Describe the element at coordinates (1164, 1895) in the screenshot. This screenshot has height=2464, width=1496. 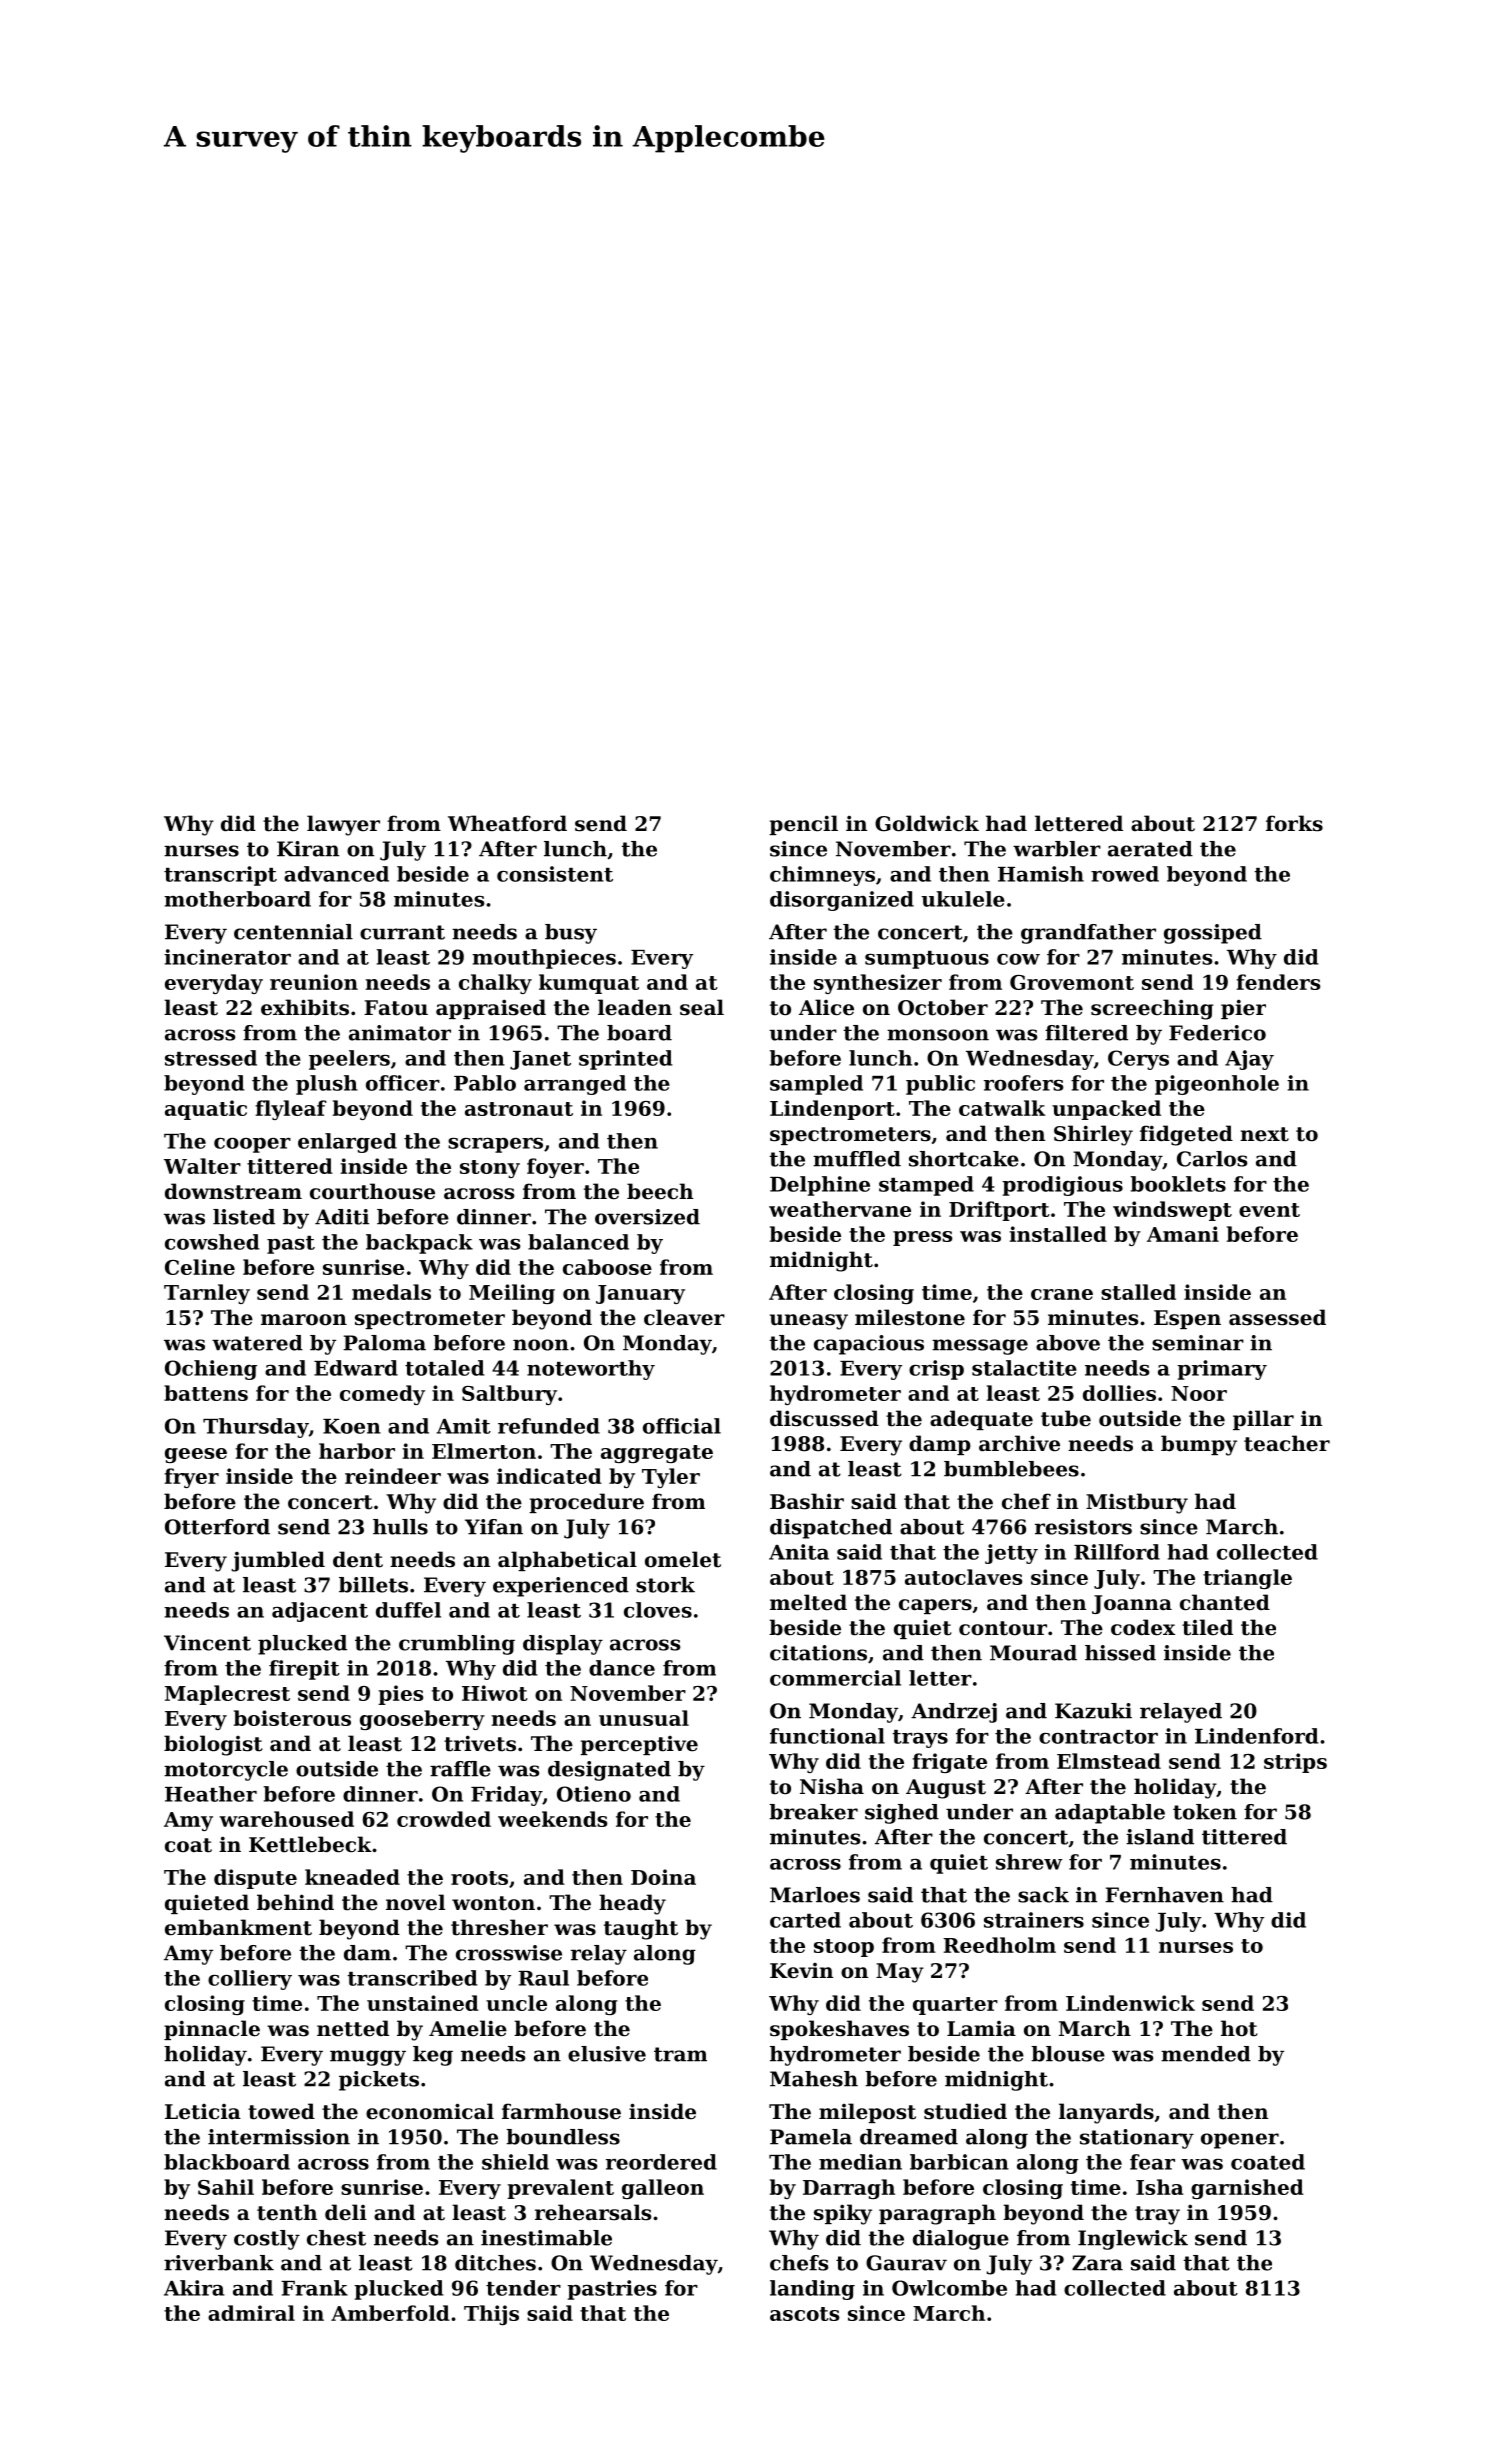
I see `Fernhaven` at that location.
